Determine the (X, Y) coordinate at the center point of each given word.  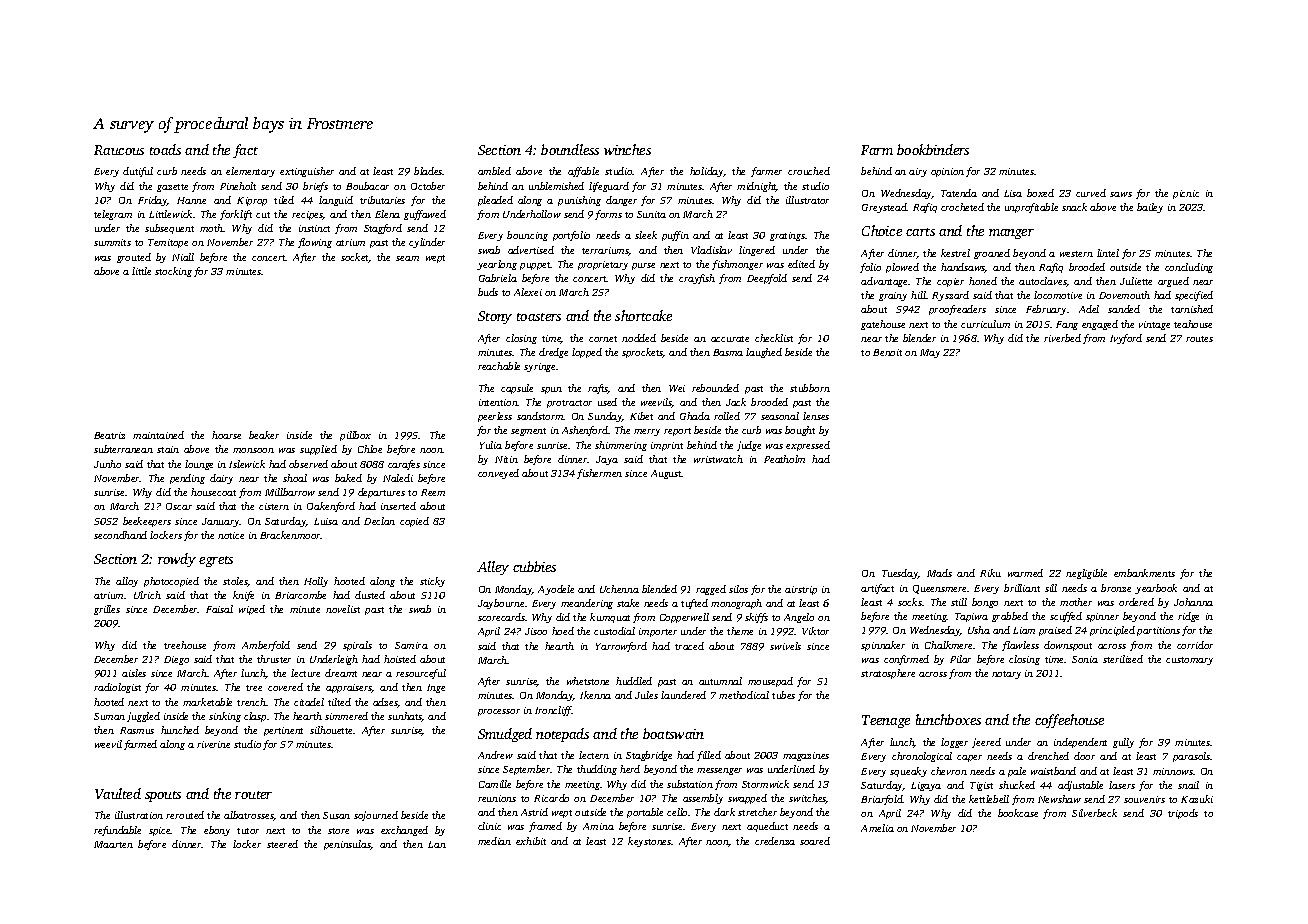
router (253, 795)
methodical (744, 695)
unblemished (556, 186)
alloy (127, 582)
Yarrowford (621, 647)
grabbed (1010, 617)
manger (1011, 234)
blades (428, 171)
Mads (939, 573)
